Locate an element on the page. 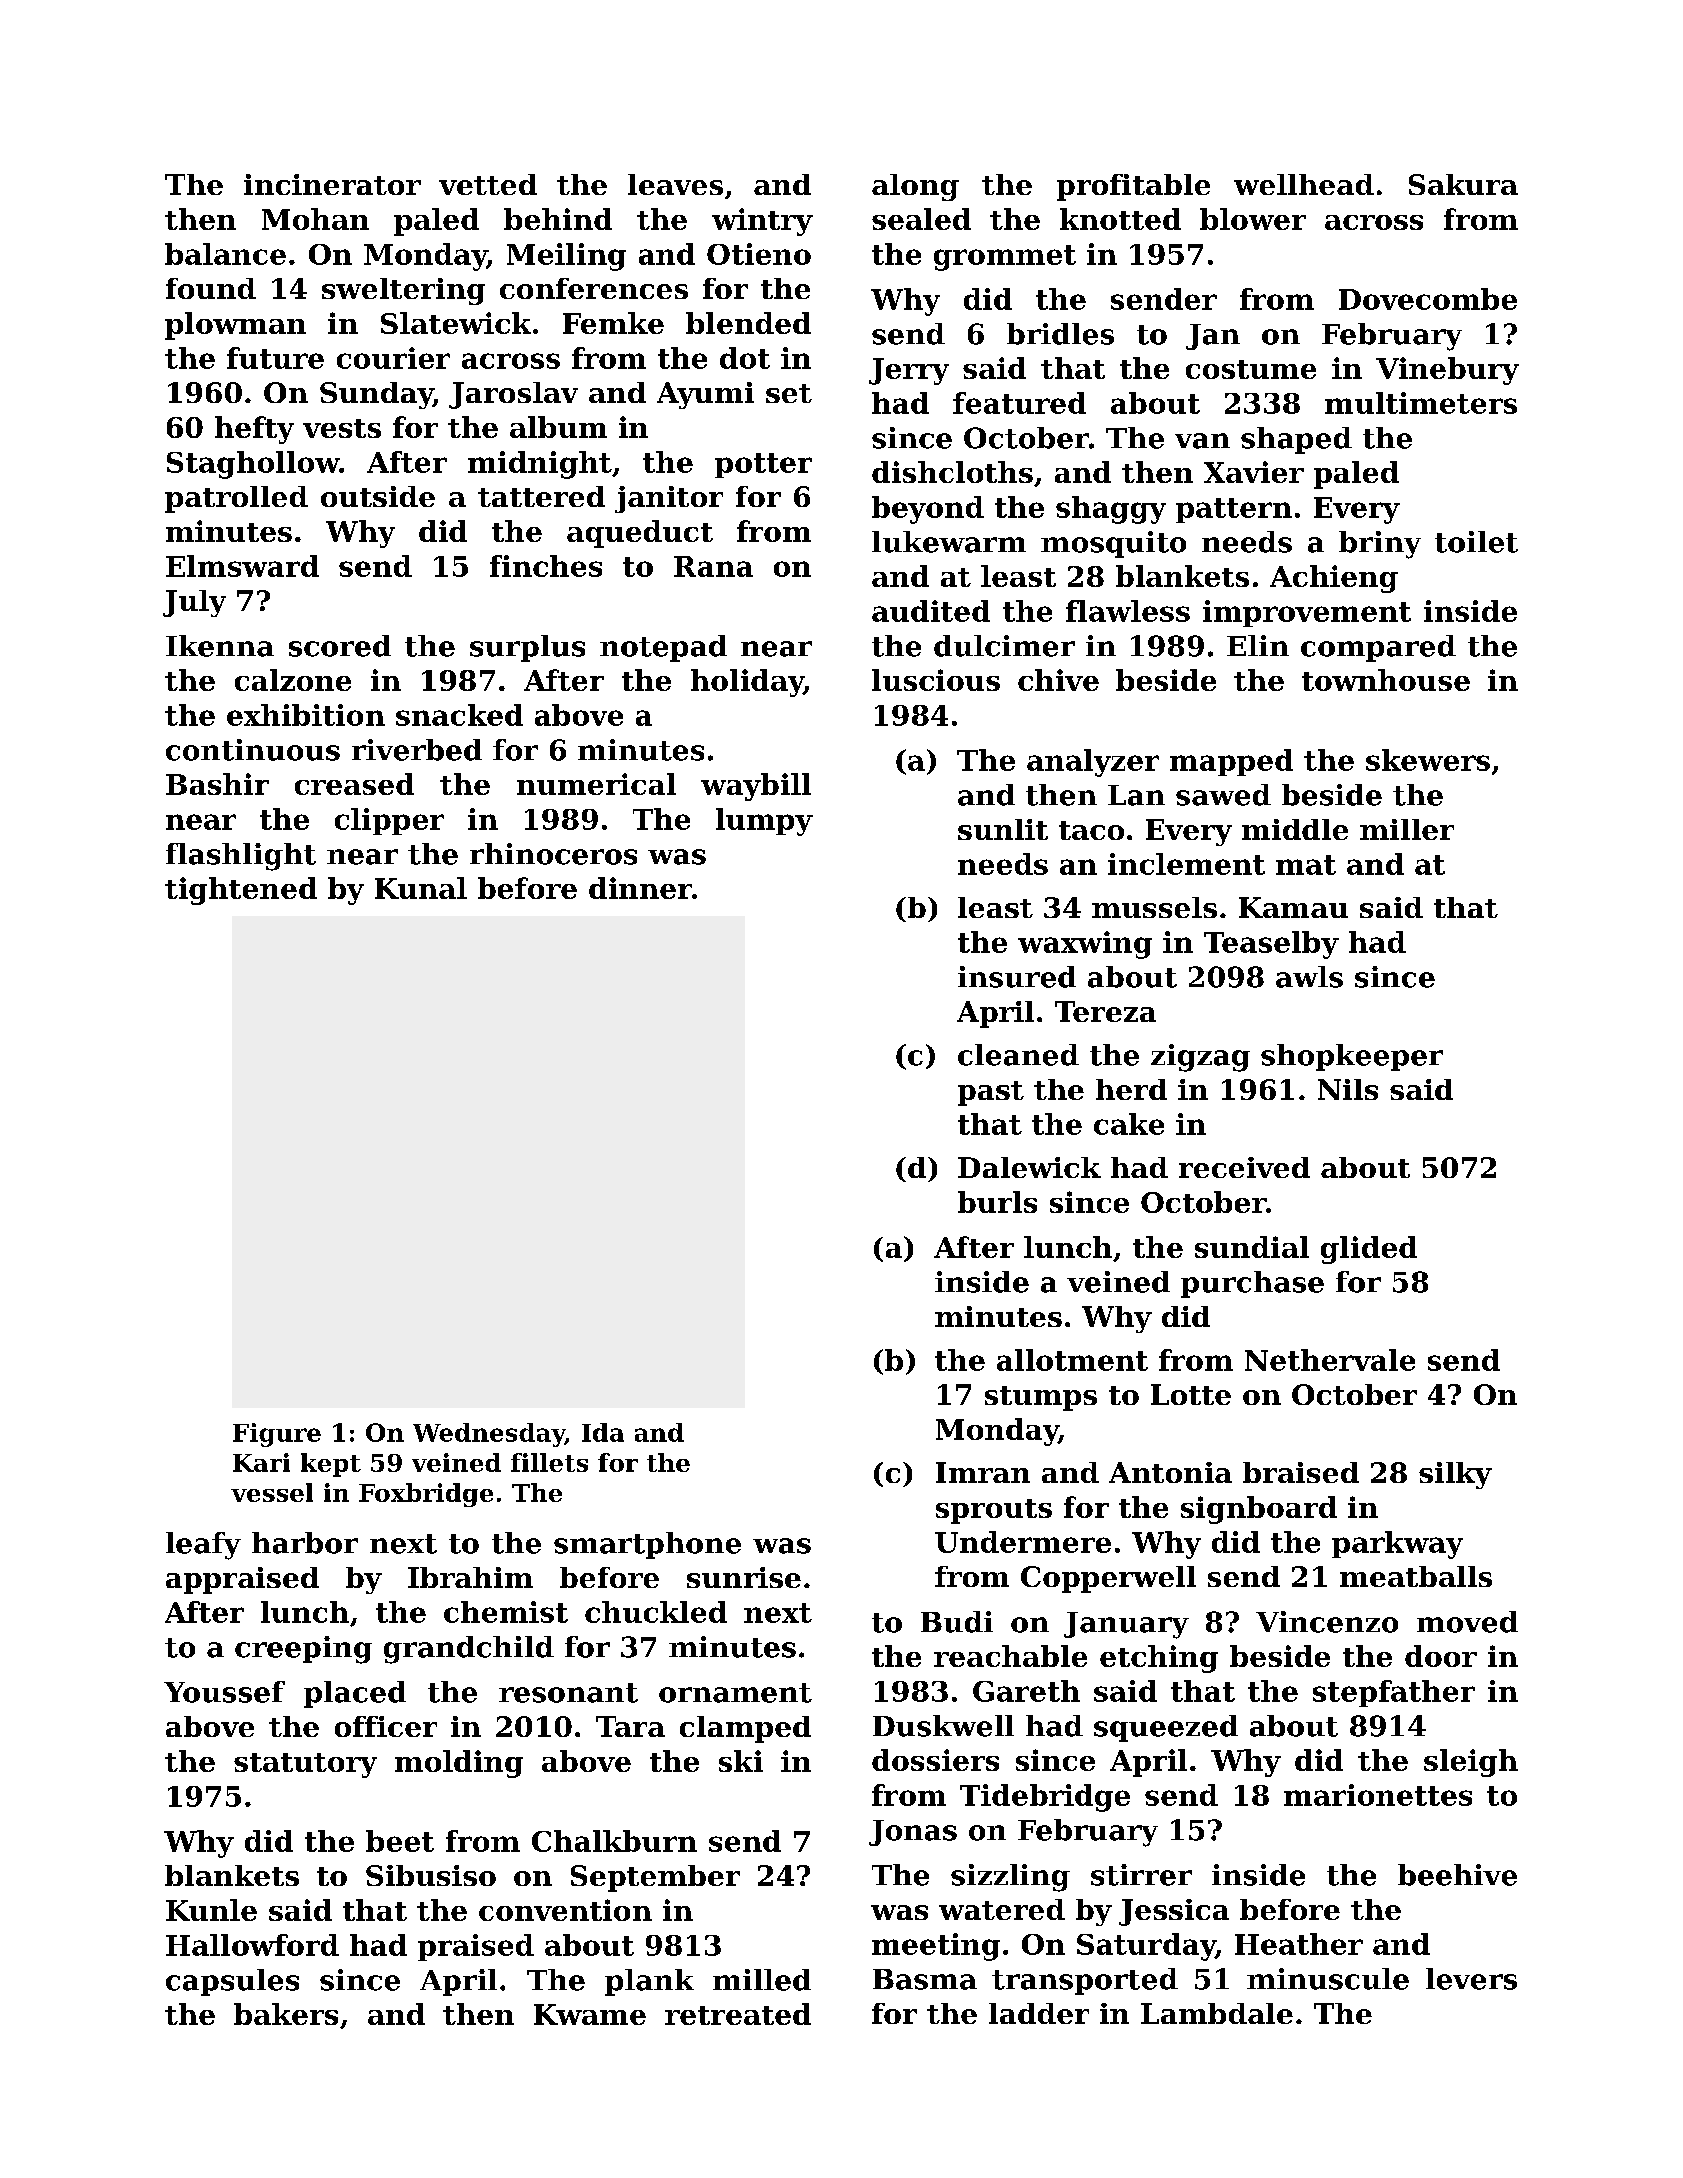 This image has width=1683, height=2178. Youssef is located at coordinates (224, 1692).
